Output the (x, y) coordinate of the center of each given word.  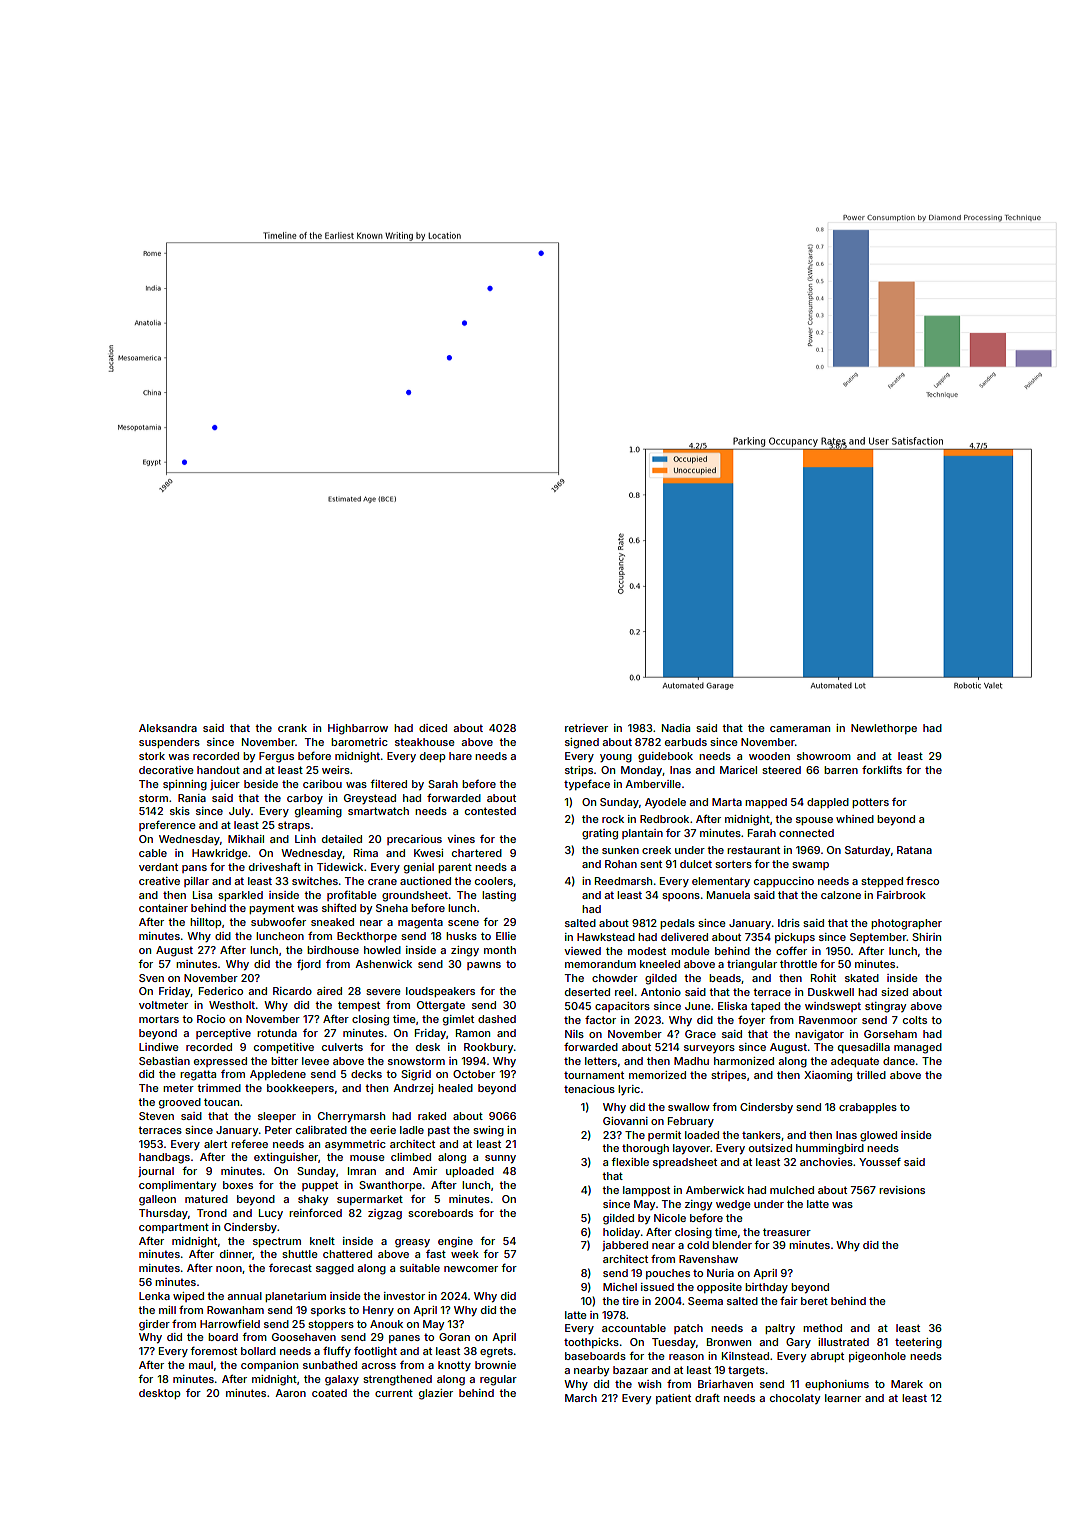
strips (579, 771)
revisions (902, 1190)
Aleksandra (168, 728)
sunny (500, 1159)
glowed (878, 1136)
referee (249, 1143)
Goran (454, 1337)
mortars (159, 1019)
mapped (766, 803)
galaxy (342, 1380)
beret (814, 1301)
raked (432, 1116)
